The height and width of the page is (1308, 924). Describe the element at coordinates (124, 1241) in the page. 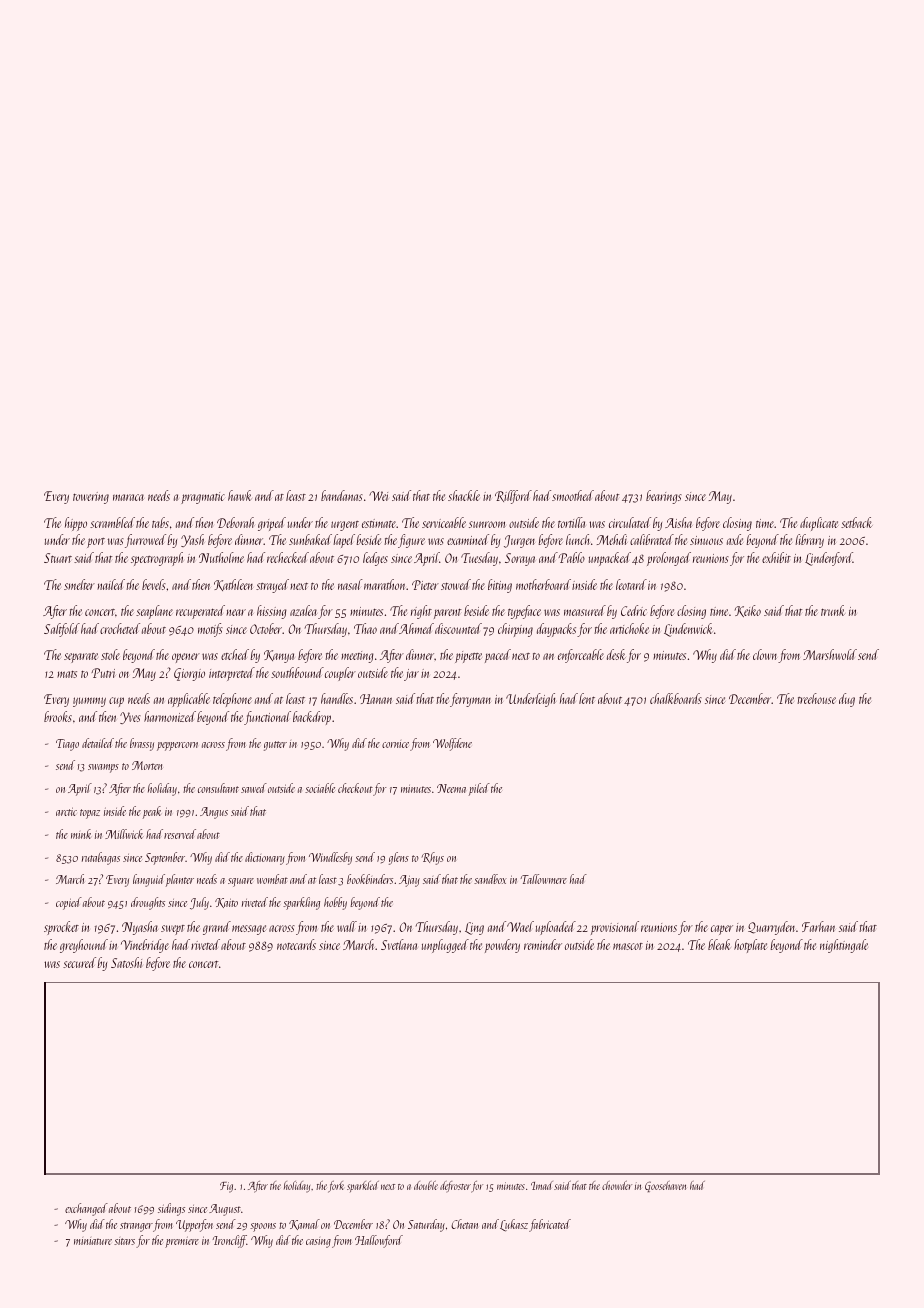

I see `sitars` at that location.
